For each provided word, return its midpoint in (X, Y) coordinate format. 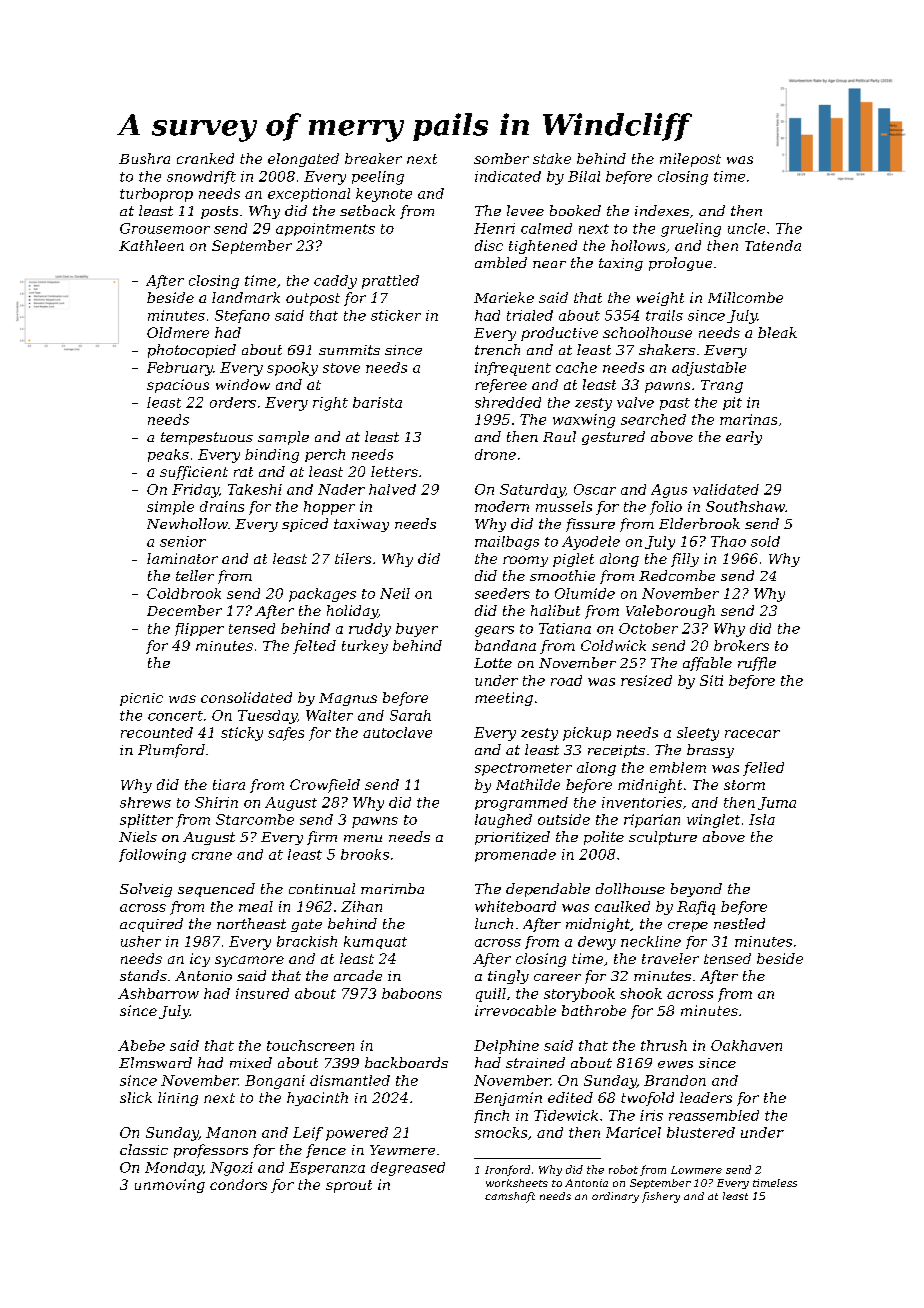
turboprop (156, 195)
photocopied (192, 351)
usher (141, 941)
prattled (390, 282)
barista (377, 402)
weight (660, 299)
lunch (494, 923)
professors (211, 1151)
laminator (182, 558)
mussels (564, 506)
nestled (739, 923)
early (744, 438)
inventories (642, 802)
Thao (728, 541)
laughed (503, 821)
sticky (242, 734)
